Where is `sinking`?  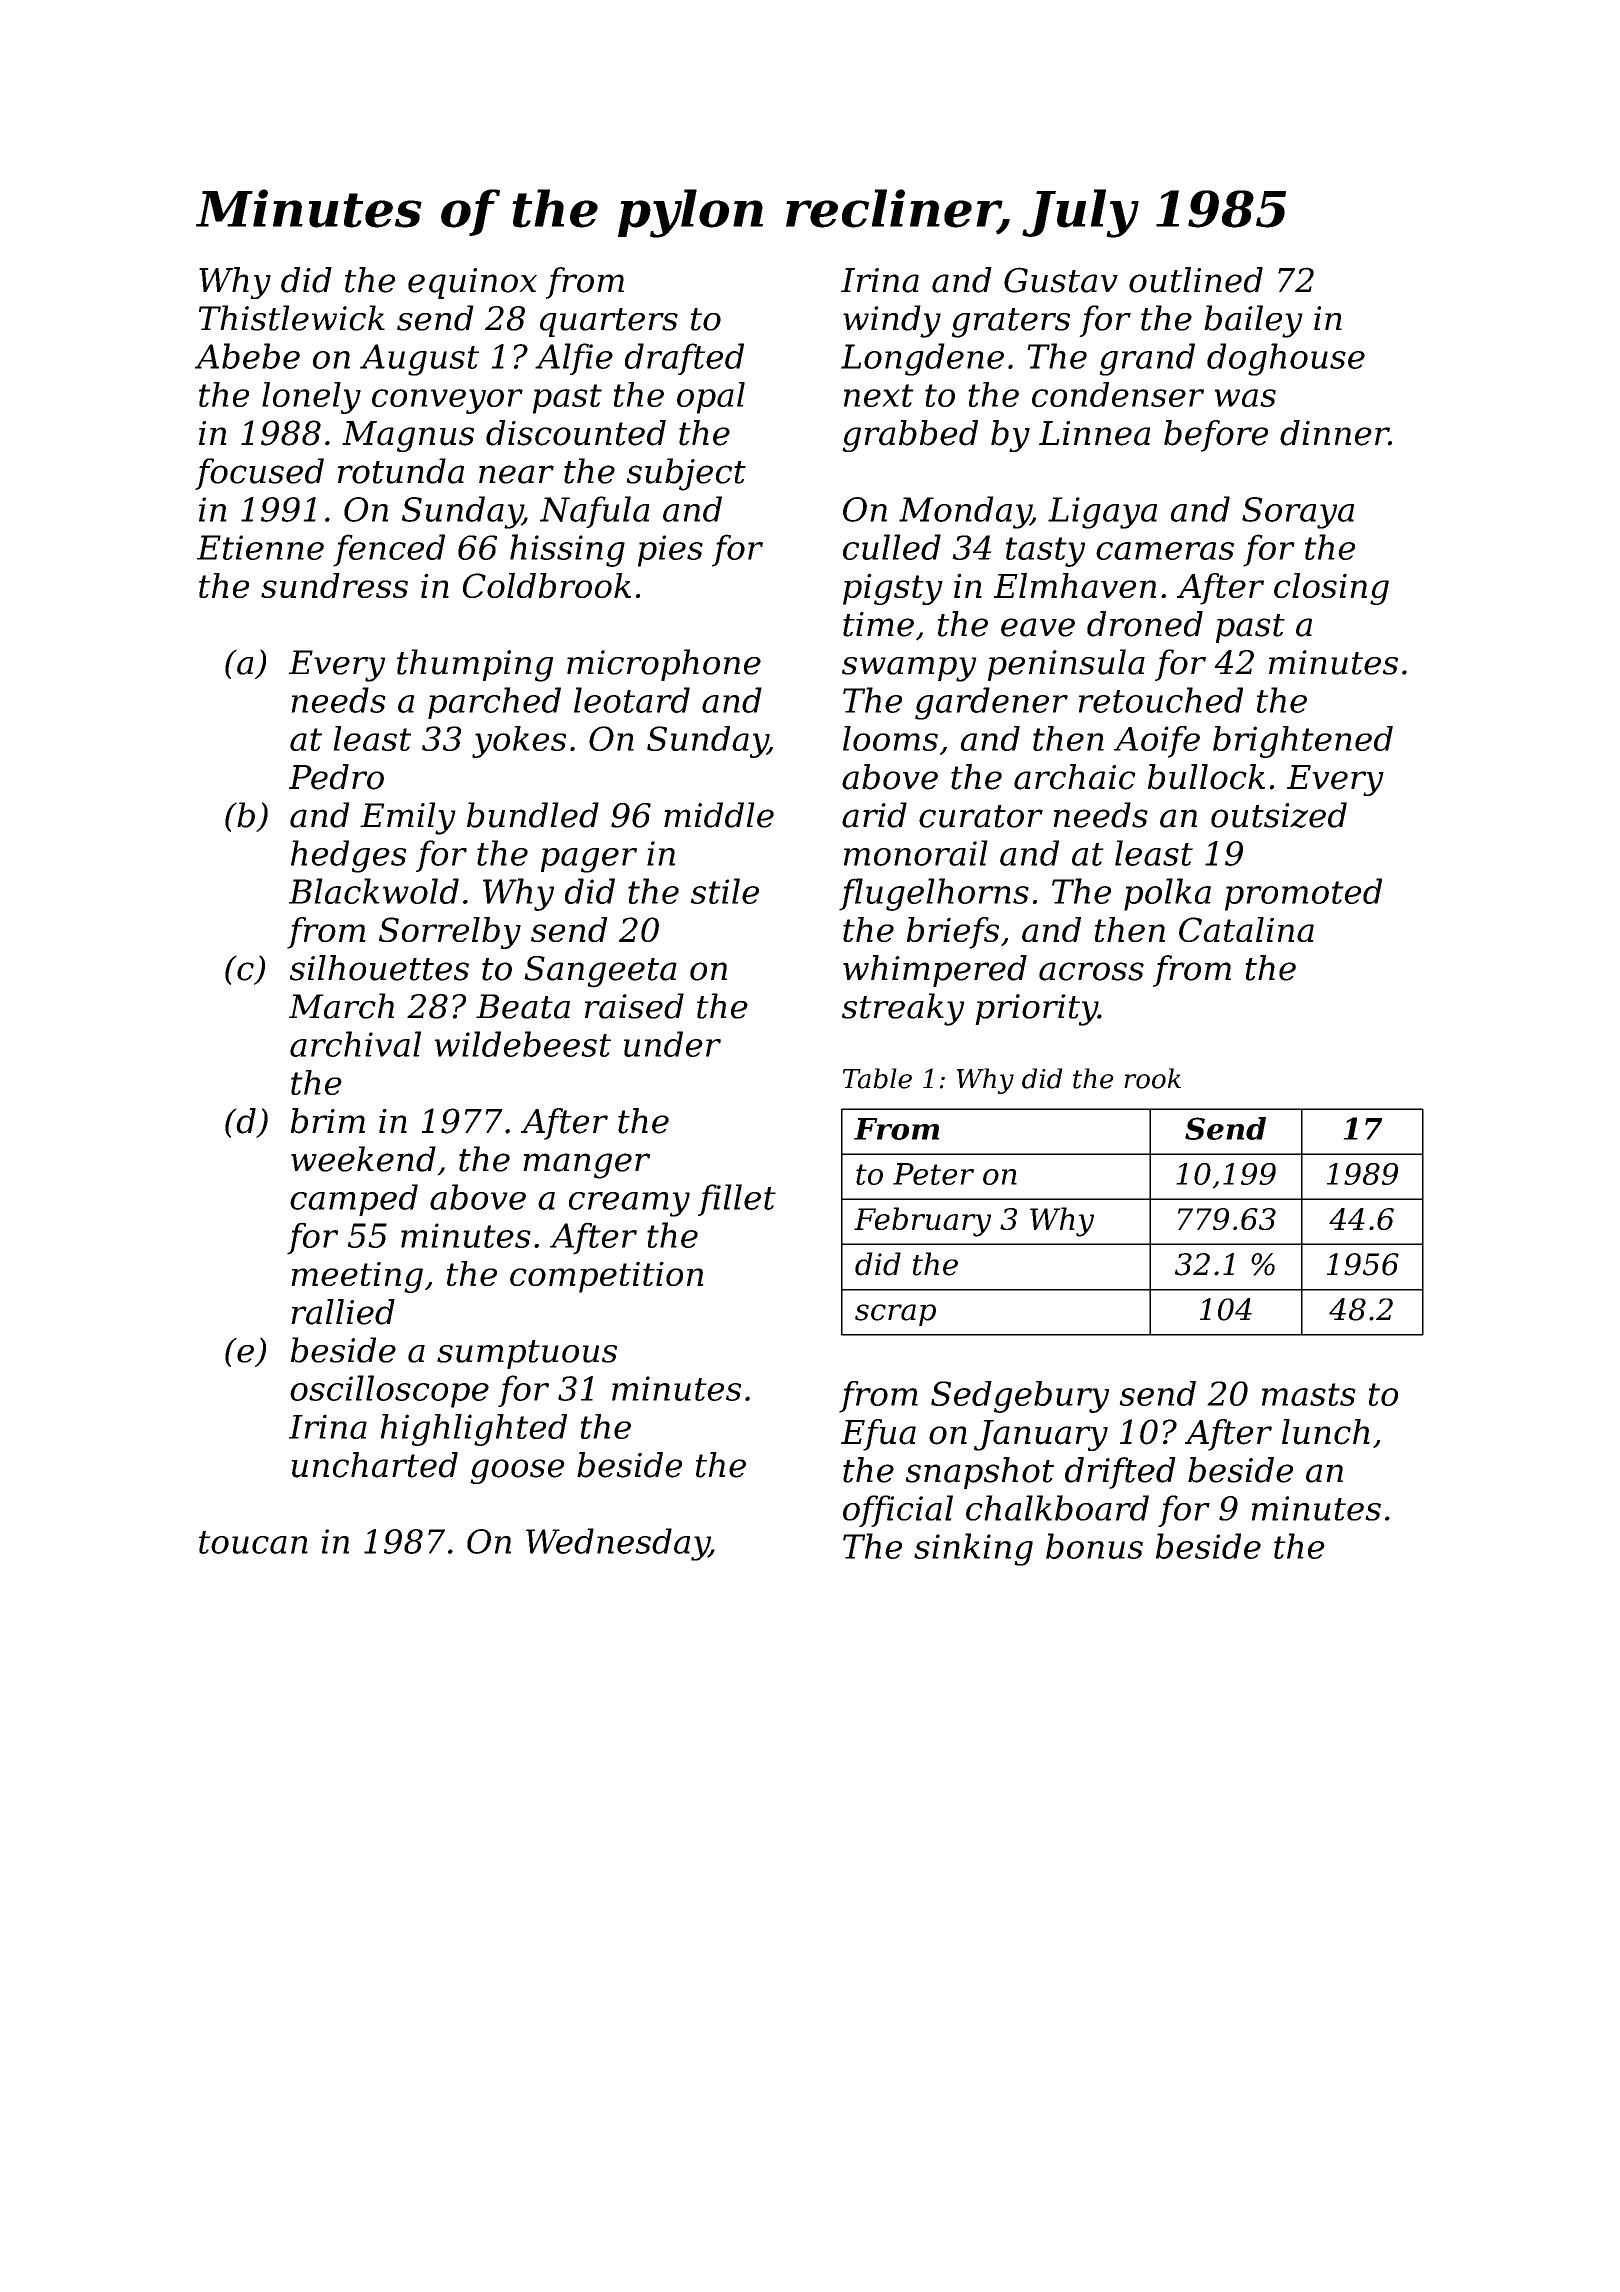
sinking is located at coordinates (973, 1549).
